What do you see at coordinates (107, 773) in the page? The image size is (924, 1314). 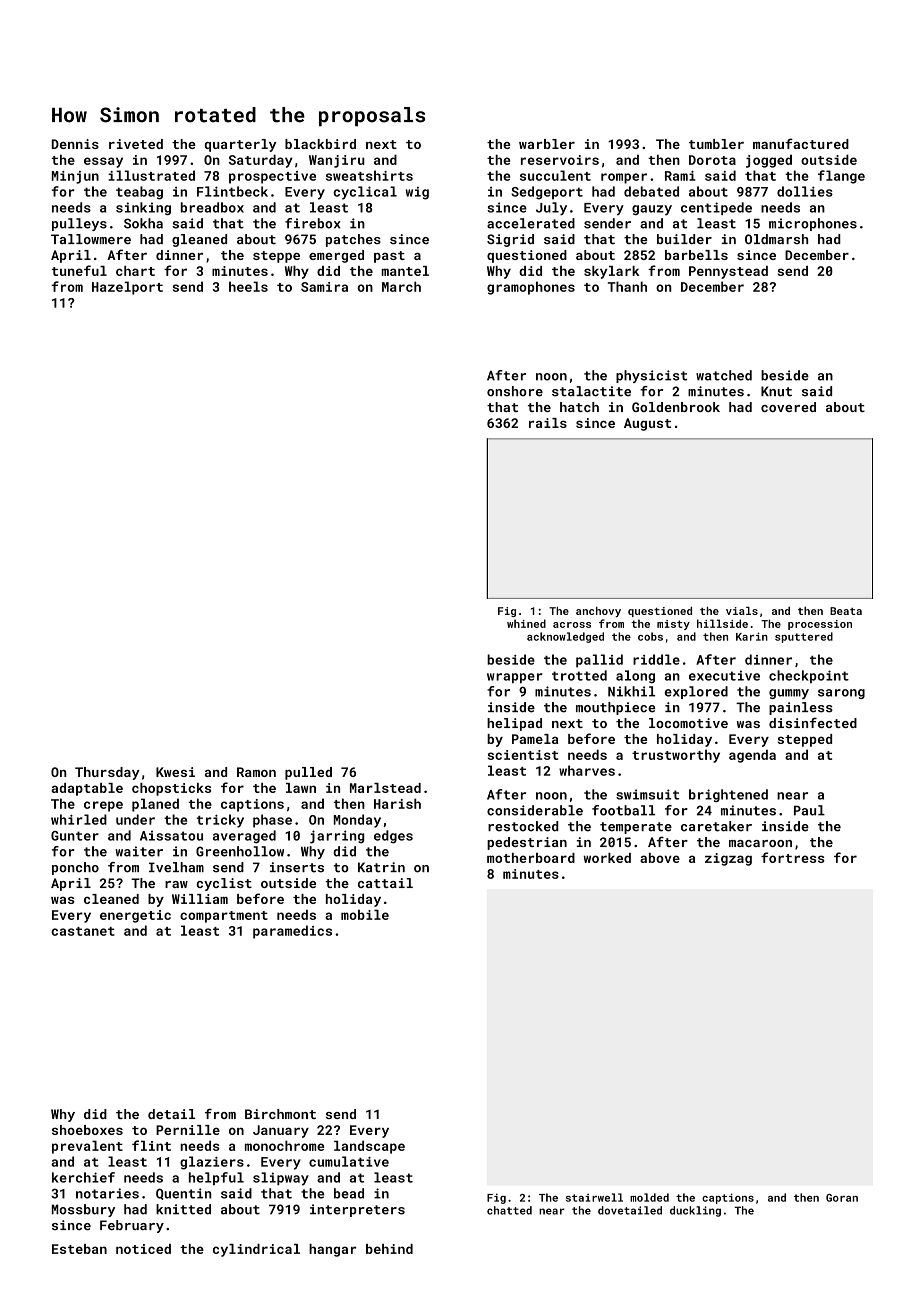 I see `Thursday` at bounding box center [107, 773].
